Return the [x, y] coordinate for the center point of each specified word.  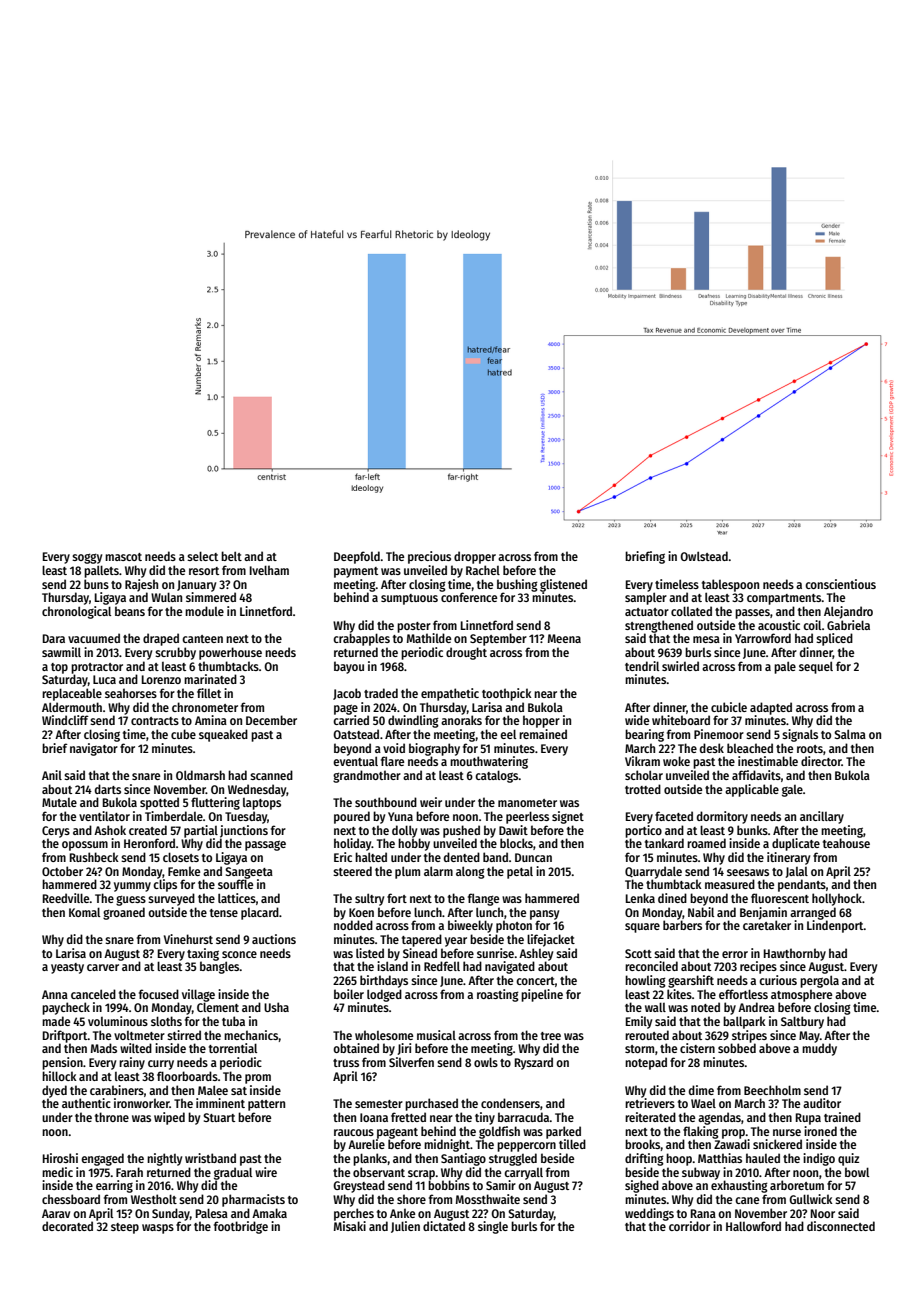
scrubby [175, 653]
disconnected [841, 1226]
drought [466, 653]
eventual [355, 761]
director [821, 761]
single [493, 1227]
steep [125, 1228]
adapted [771, 708]
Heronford [149, 843]
